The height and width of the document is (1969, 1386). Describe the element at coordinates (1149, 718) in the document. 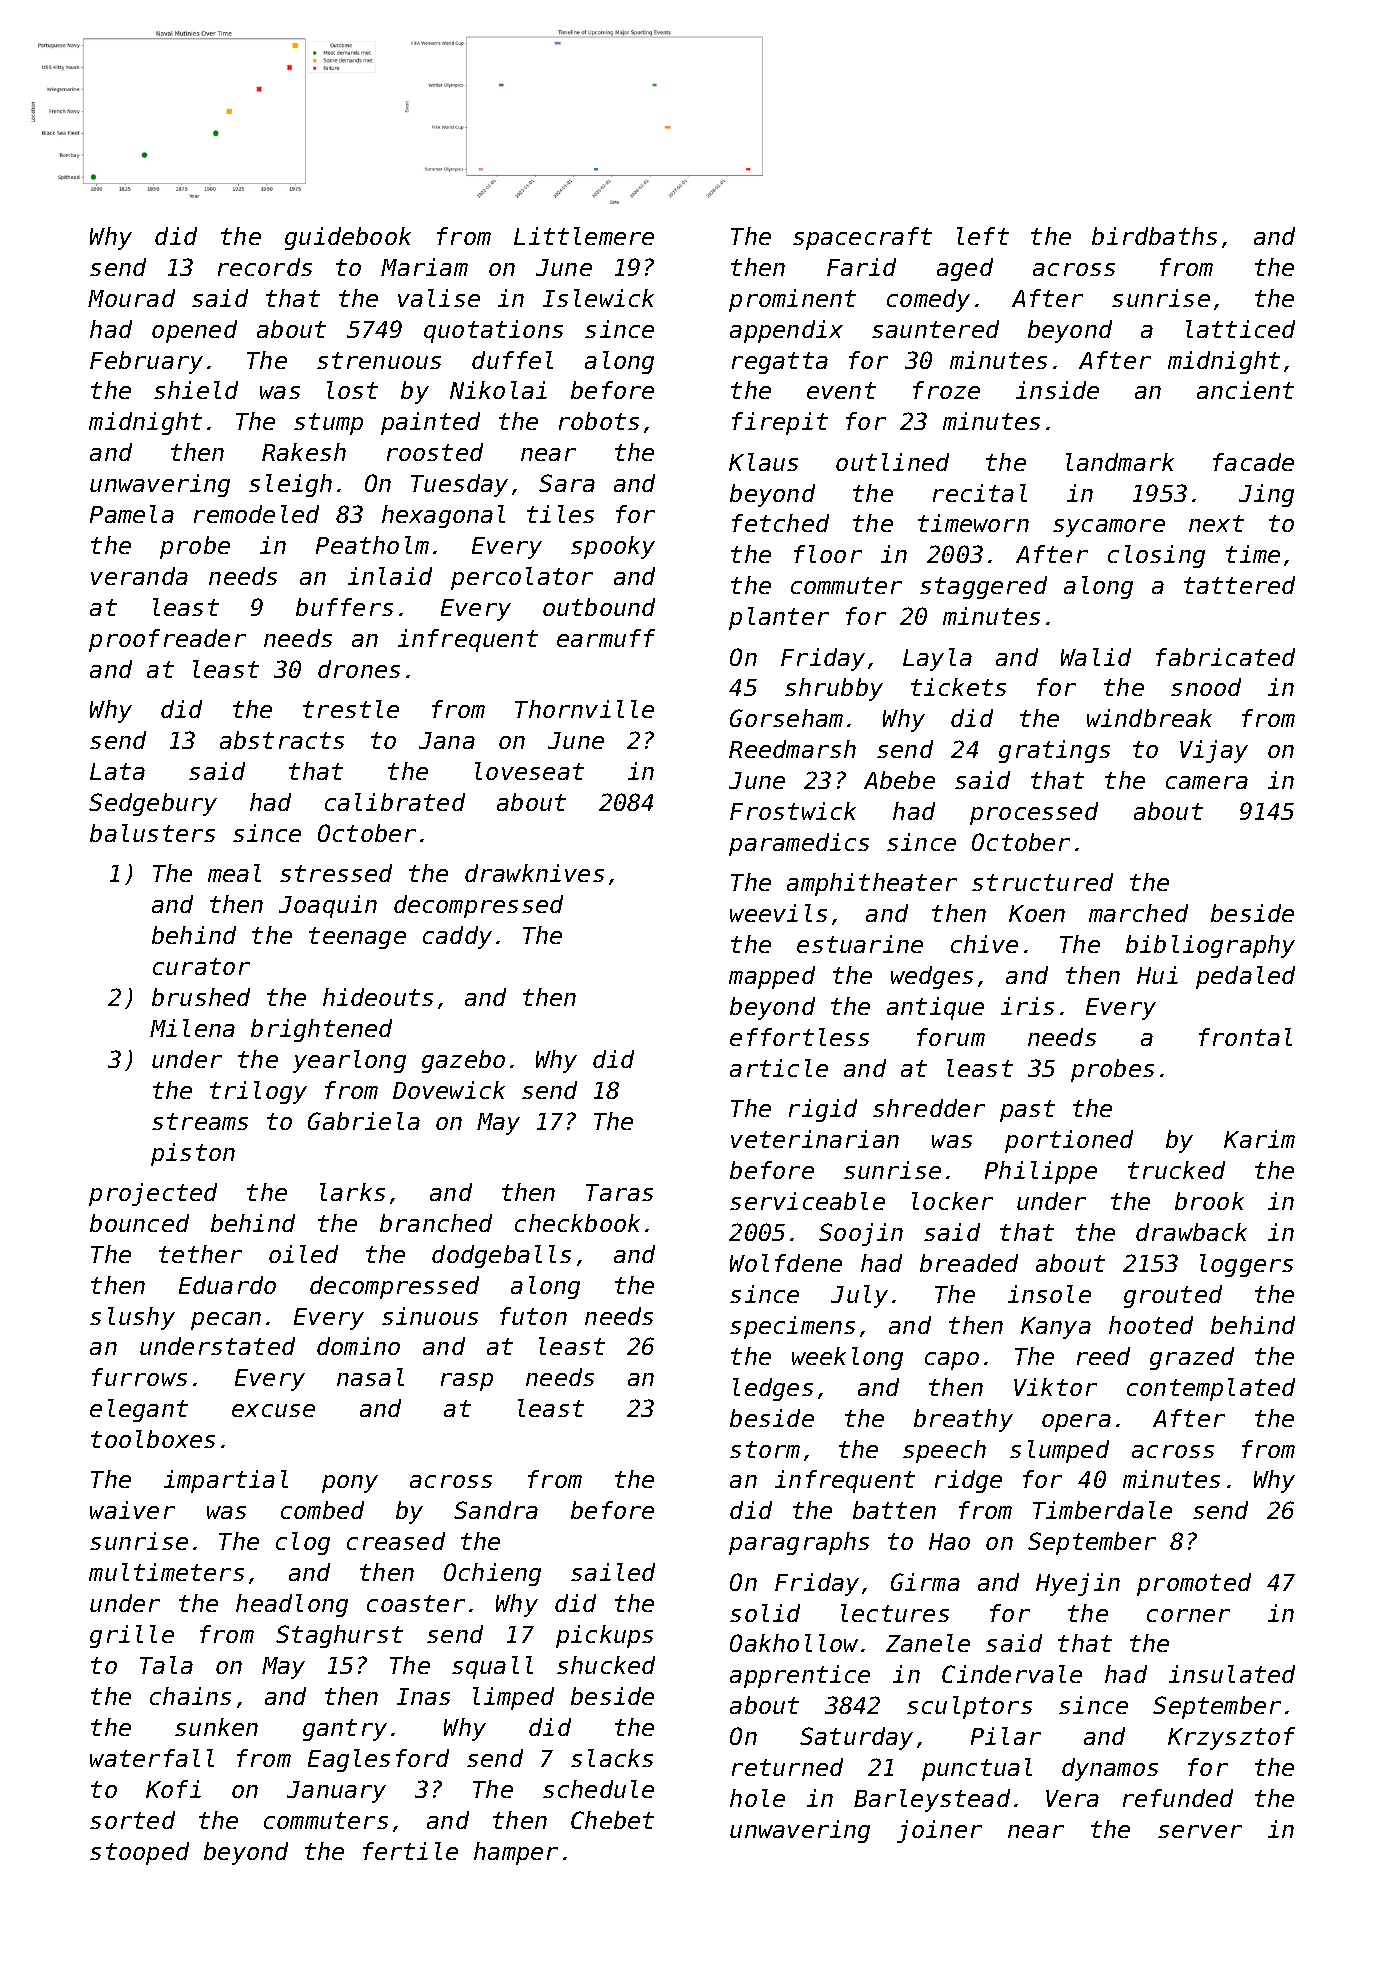

I see `windbreak` at that location.
